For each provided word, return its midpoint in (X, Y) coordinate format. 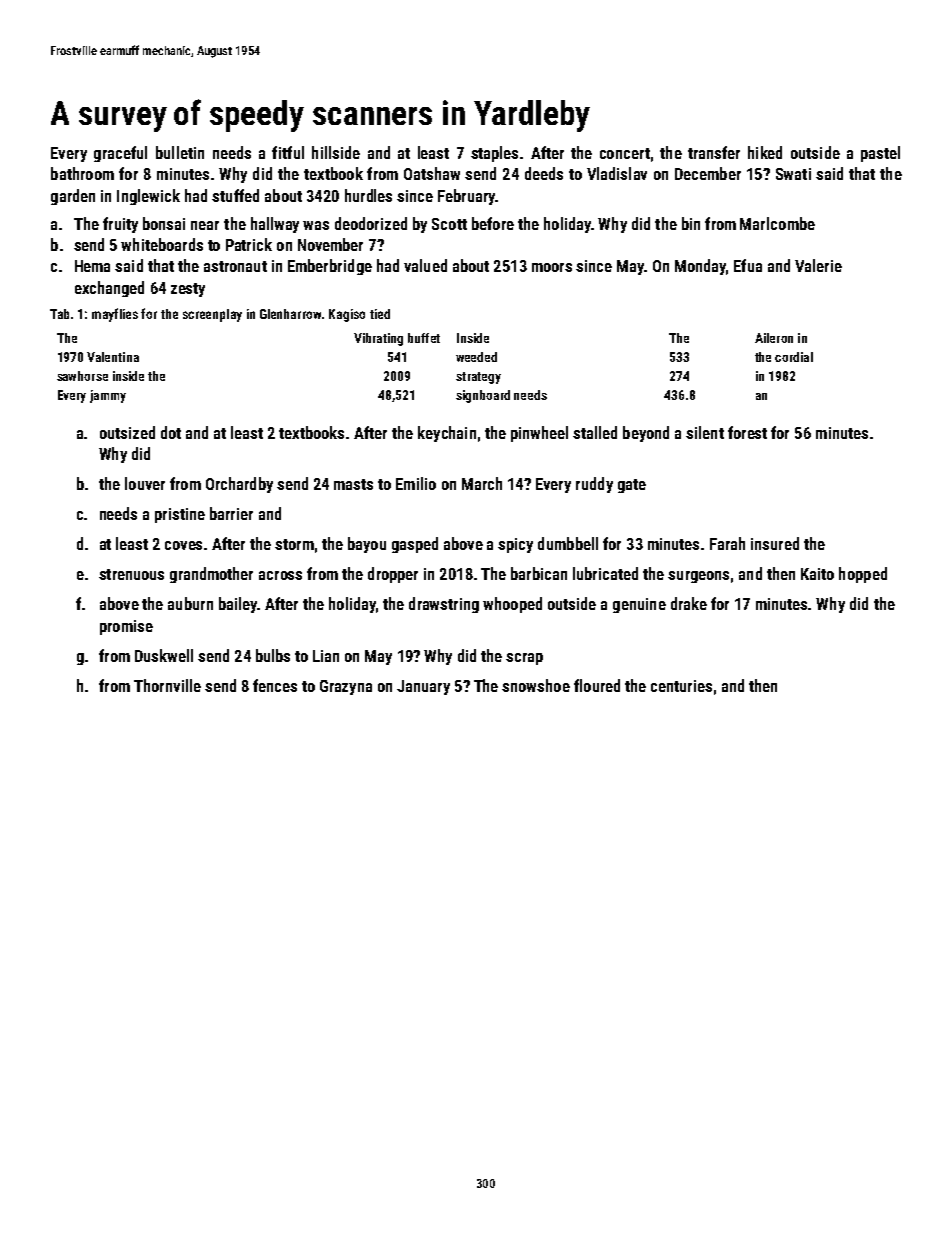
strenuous (131, 574)
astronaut (235, 266)
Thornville (167, 685)
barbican (539, 573)
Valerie (818, 265)
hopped (863, 575)
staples (494, 154)
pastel (880, 154)
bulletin (180, 152)
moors (552, 267)
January (423, 687)
